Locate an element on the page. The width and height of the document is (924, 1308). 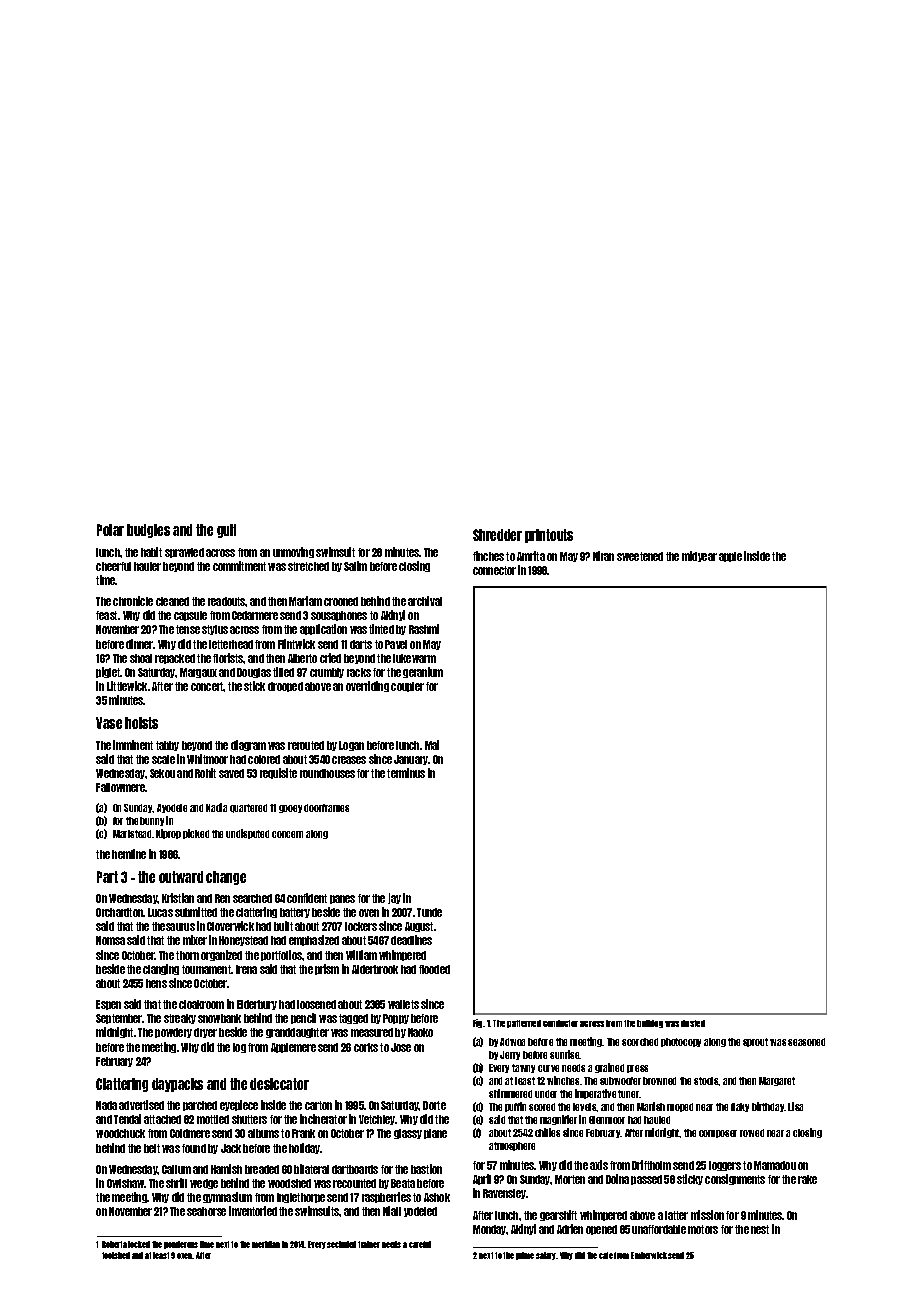
Amrita is located at coordinates (531, 556).
